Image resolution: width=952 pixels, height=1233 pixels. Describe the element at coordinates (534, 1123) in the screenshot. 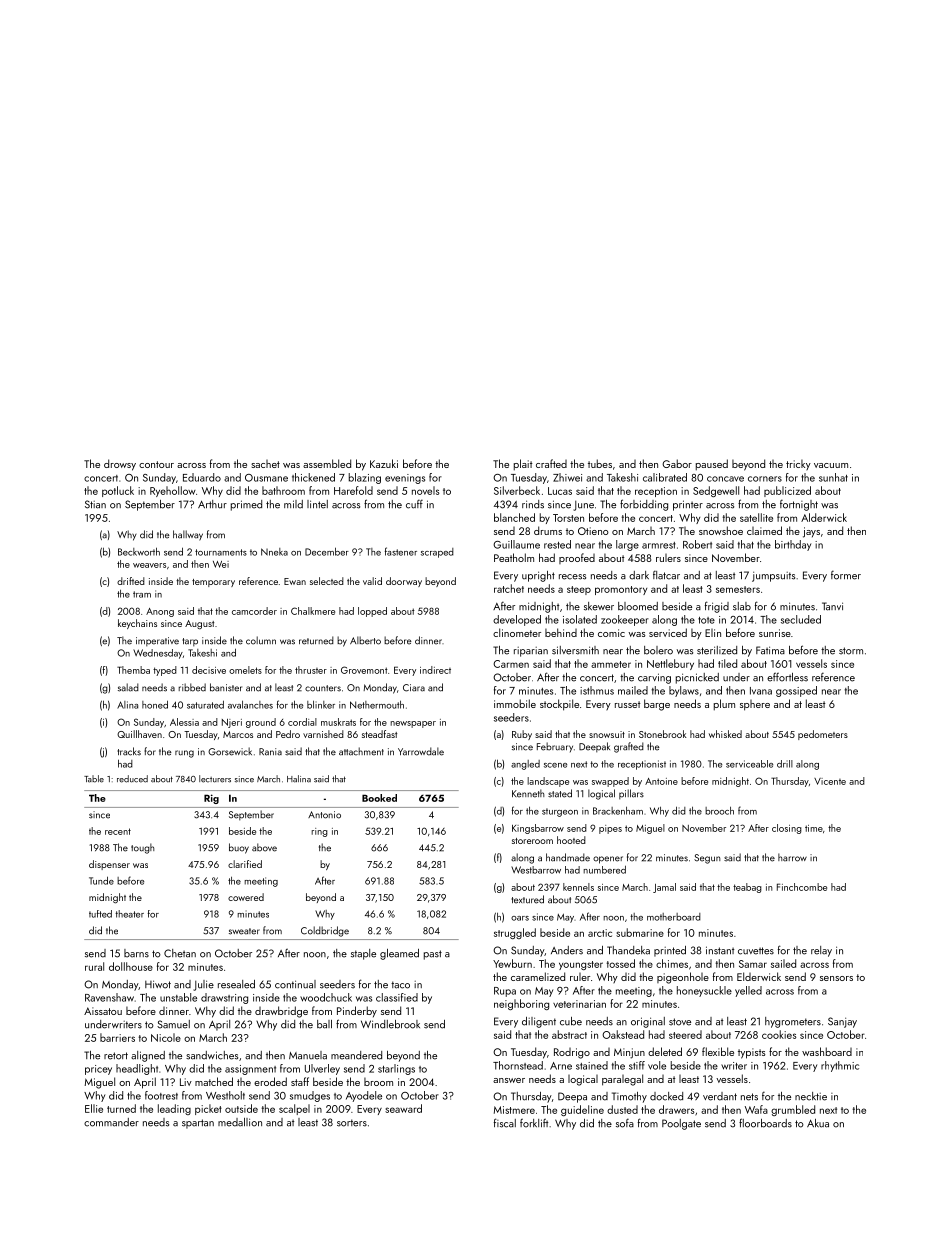

I see `forklift` at that location.
